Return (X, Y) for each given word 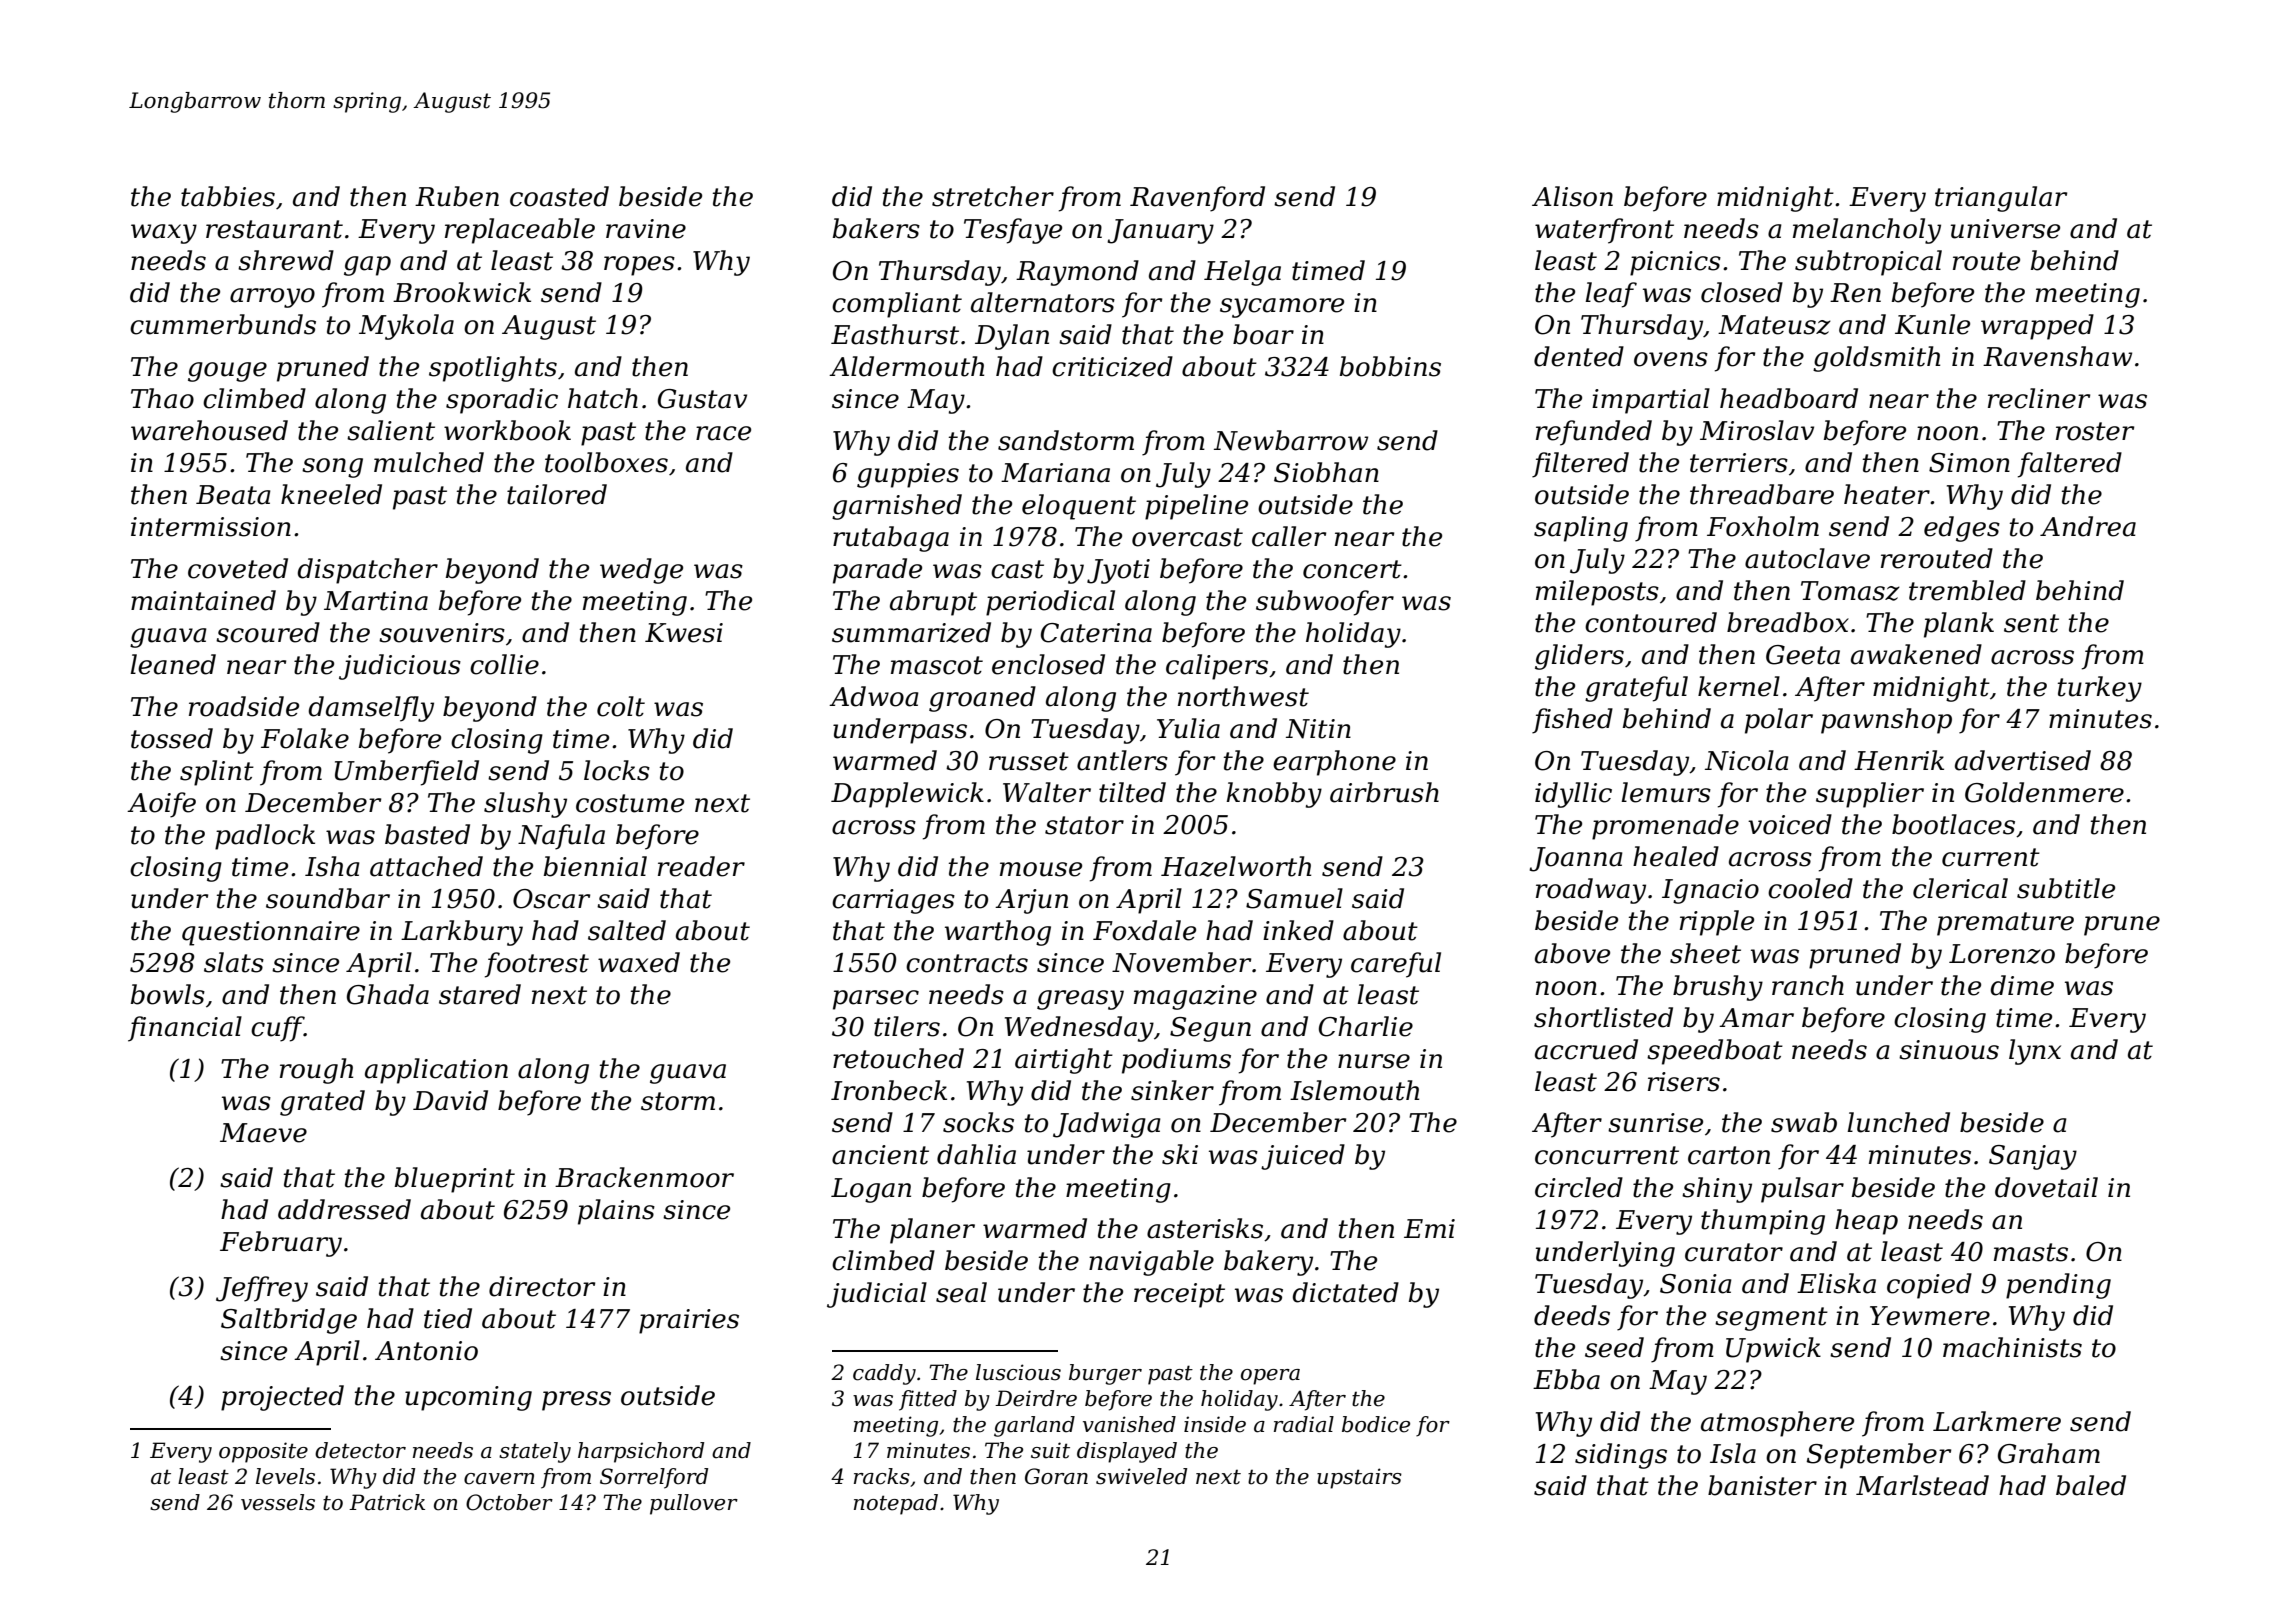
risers (1684, 1082)
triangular (2001, 199)
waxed (639, 962)
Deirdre (1036, 1398)
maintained (203, 600)
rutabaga (891, 539)
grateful (1636, 689)
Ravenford (1197, 199)
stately (535, 1452)
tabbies (228, 196)
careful (1396, 965)
